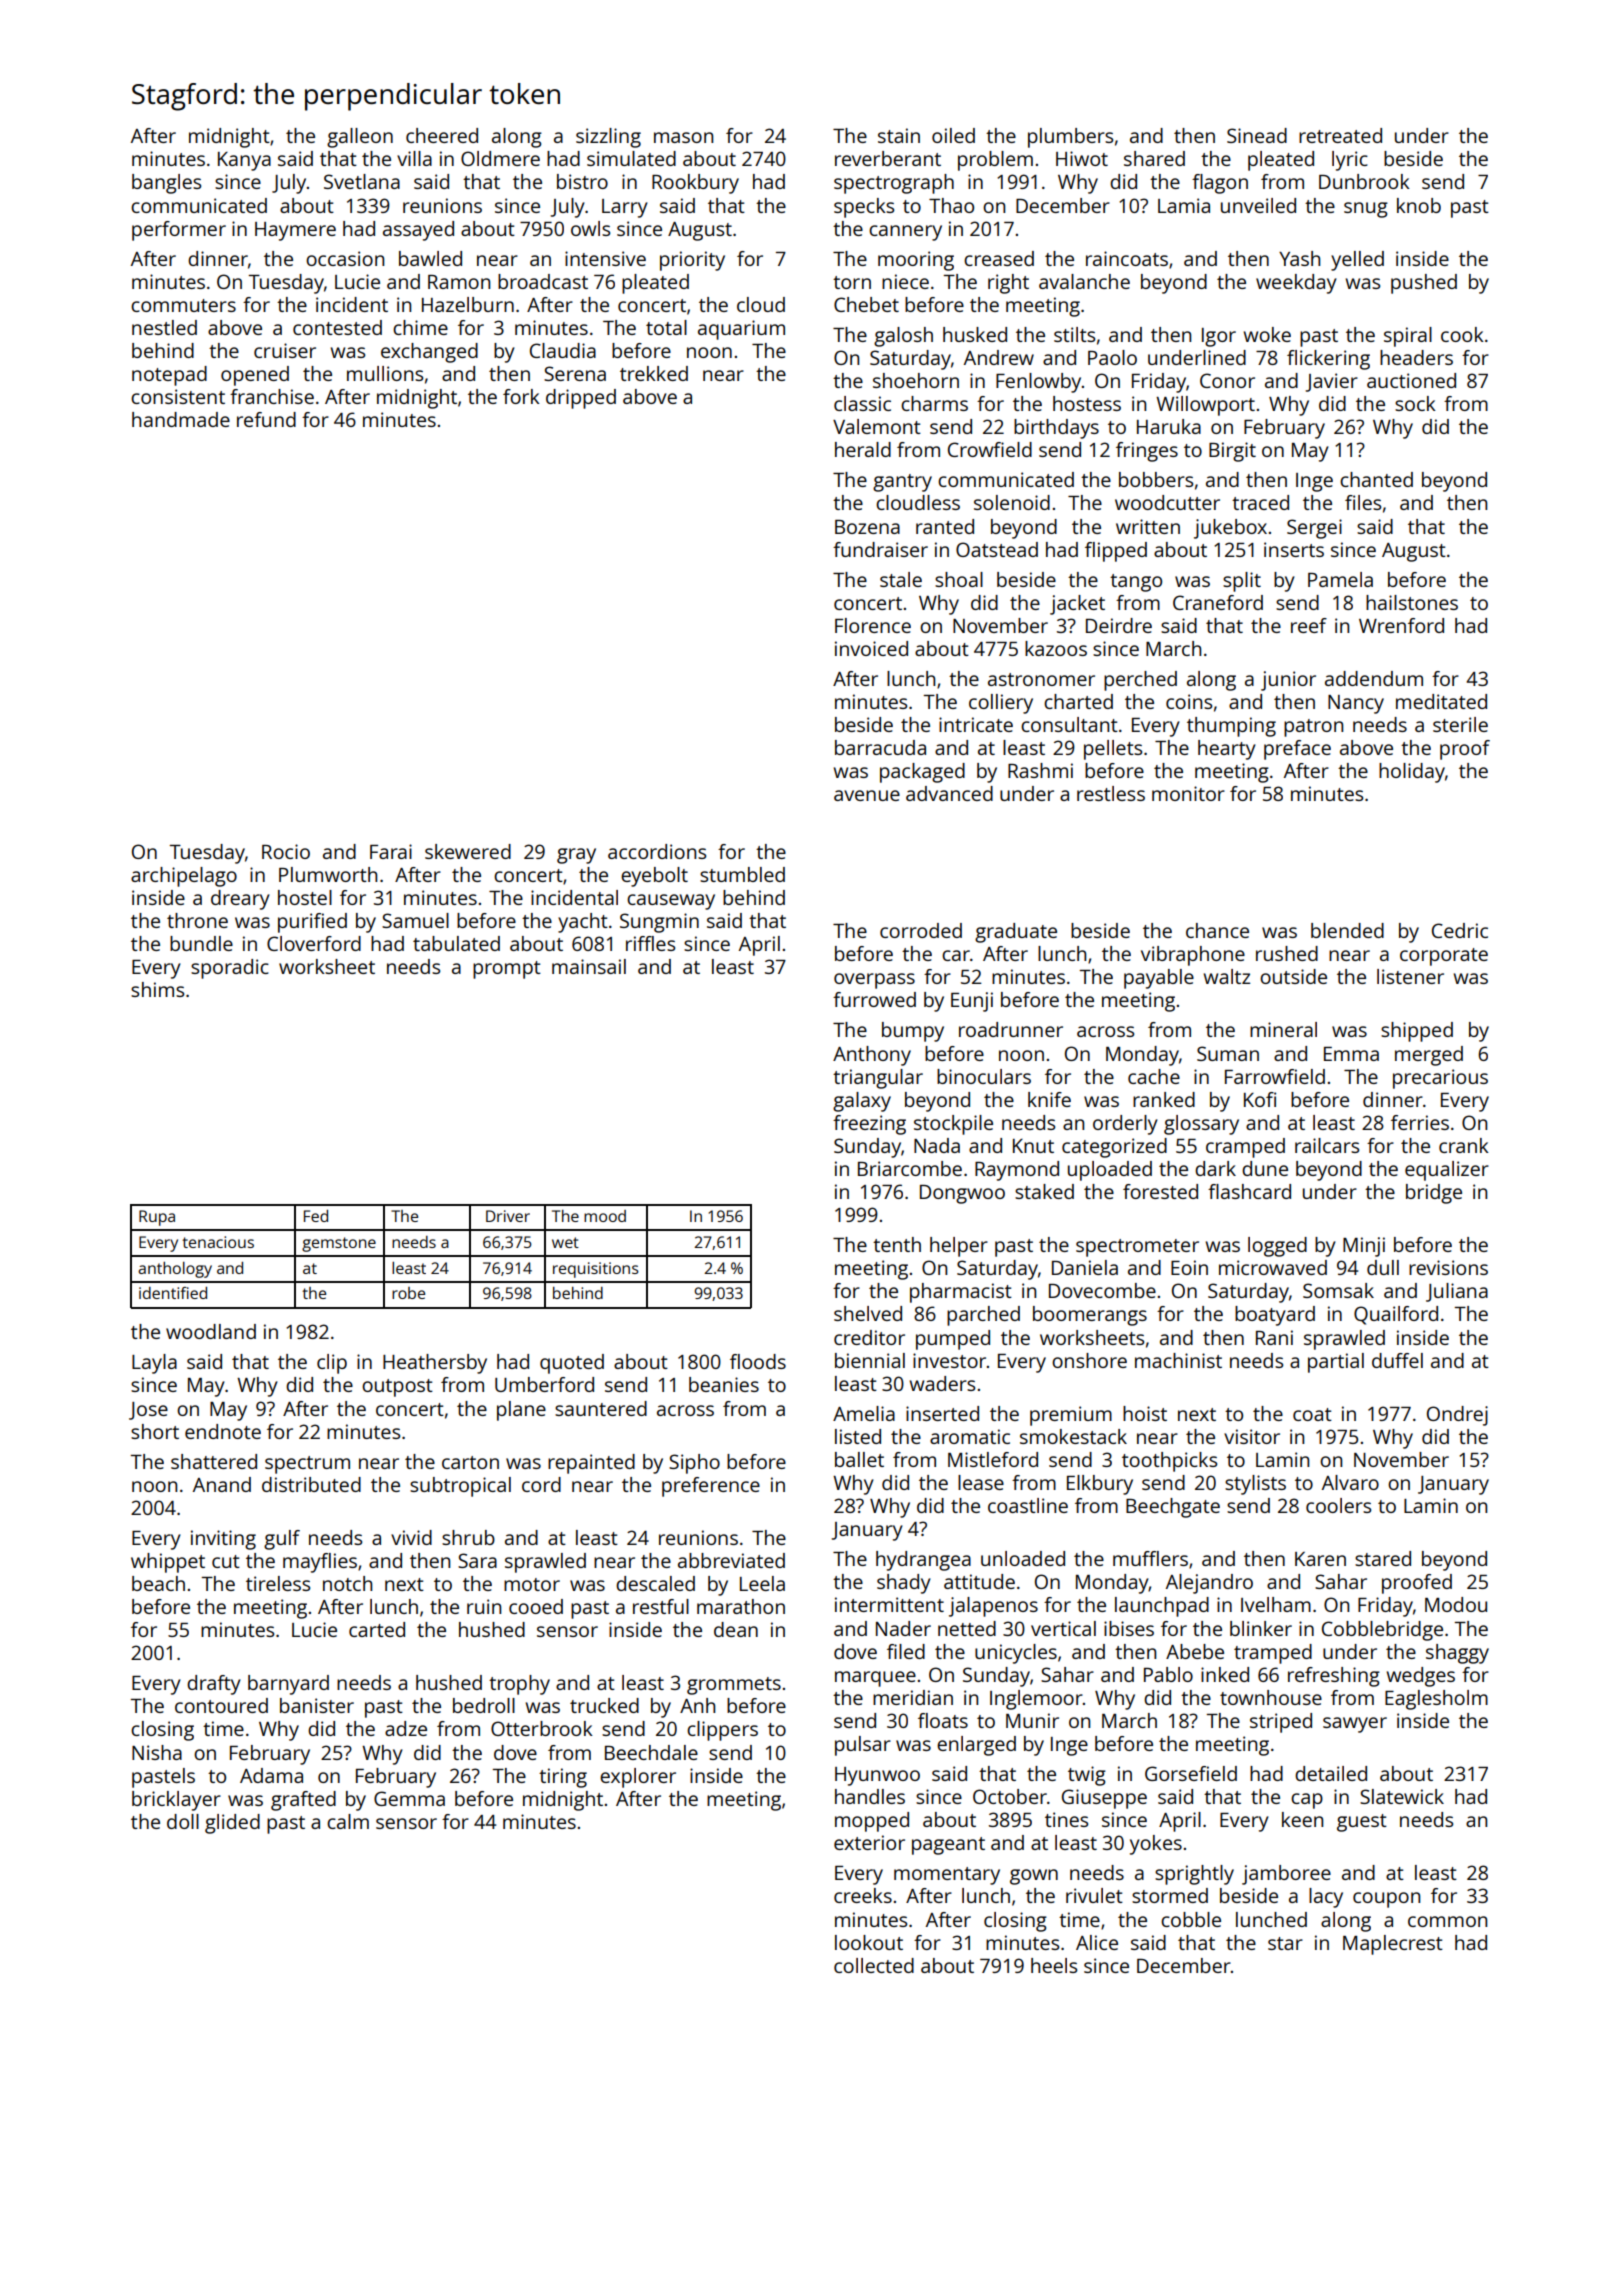 This image has height=2292, width=1620. What do you see at coordinates (863, 1746) in the image?
I see `pulsar` at bounding box center [863, 1746].
